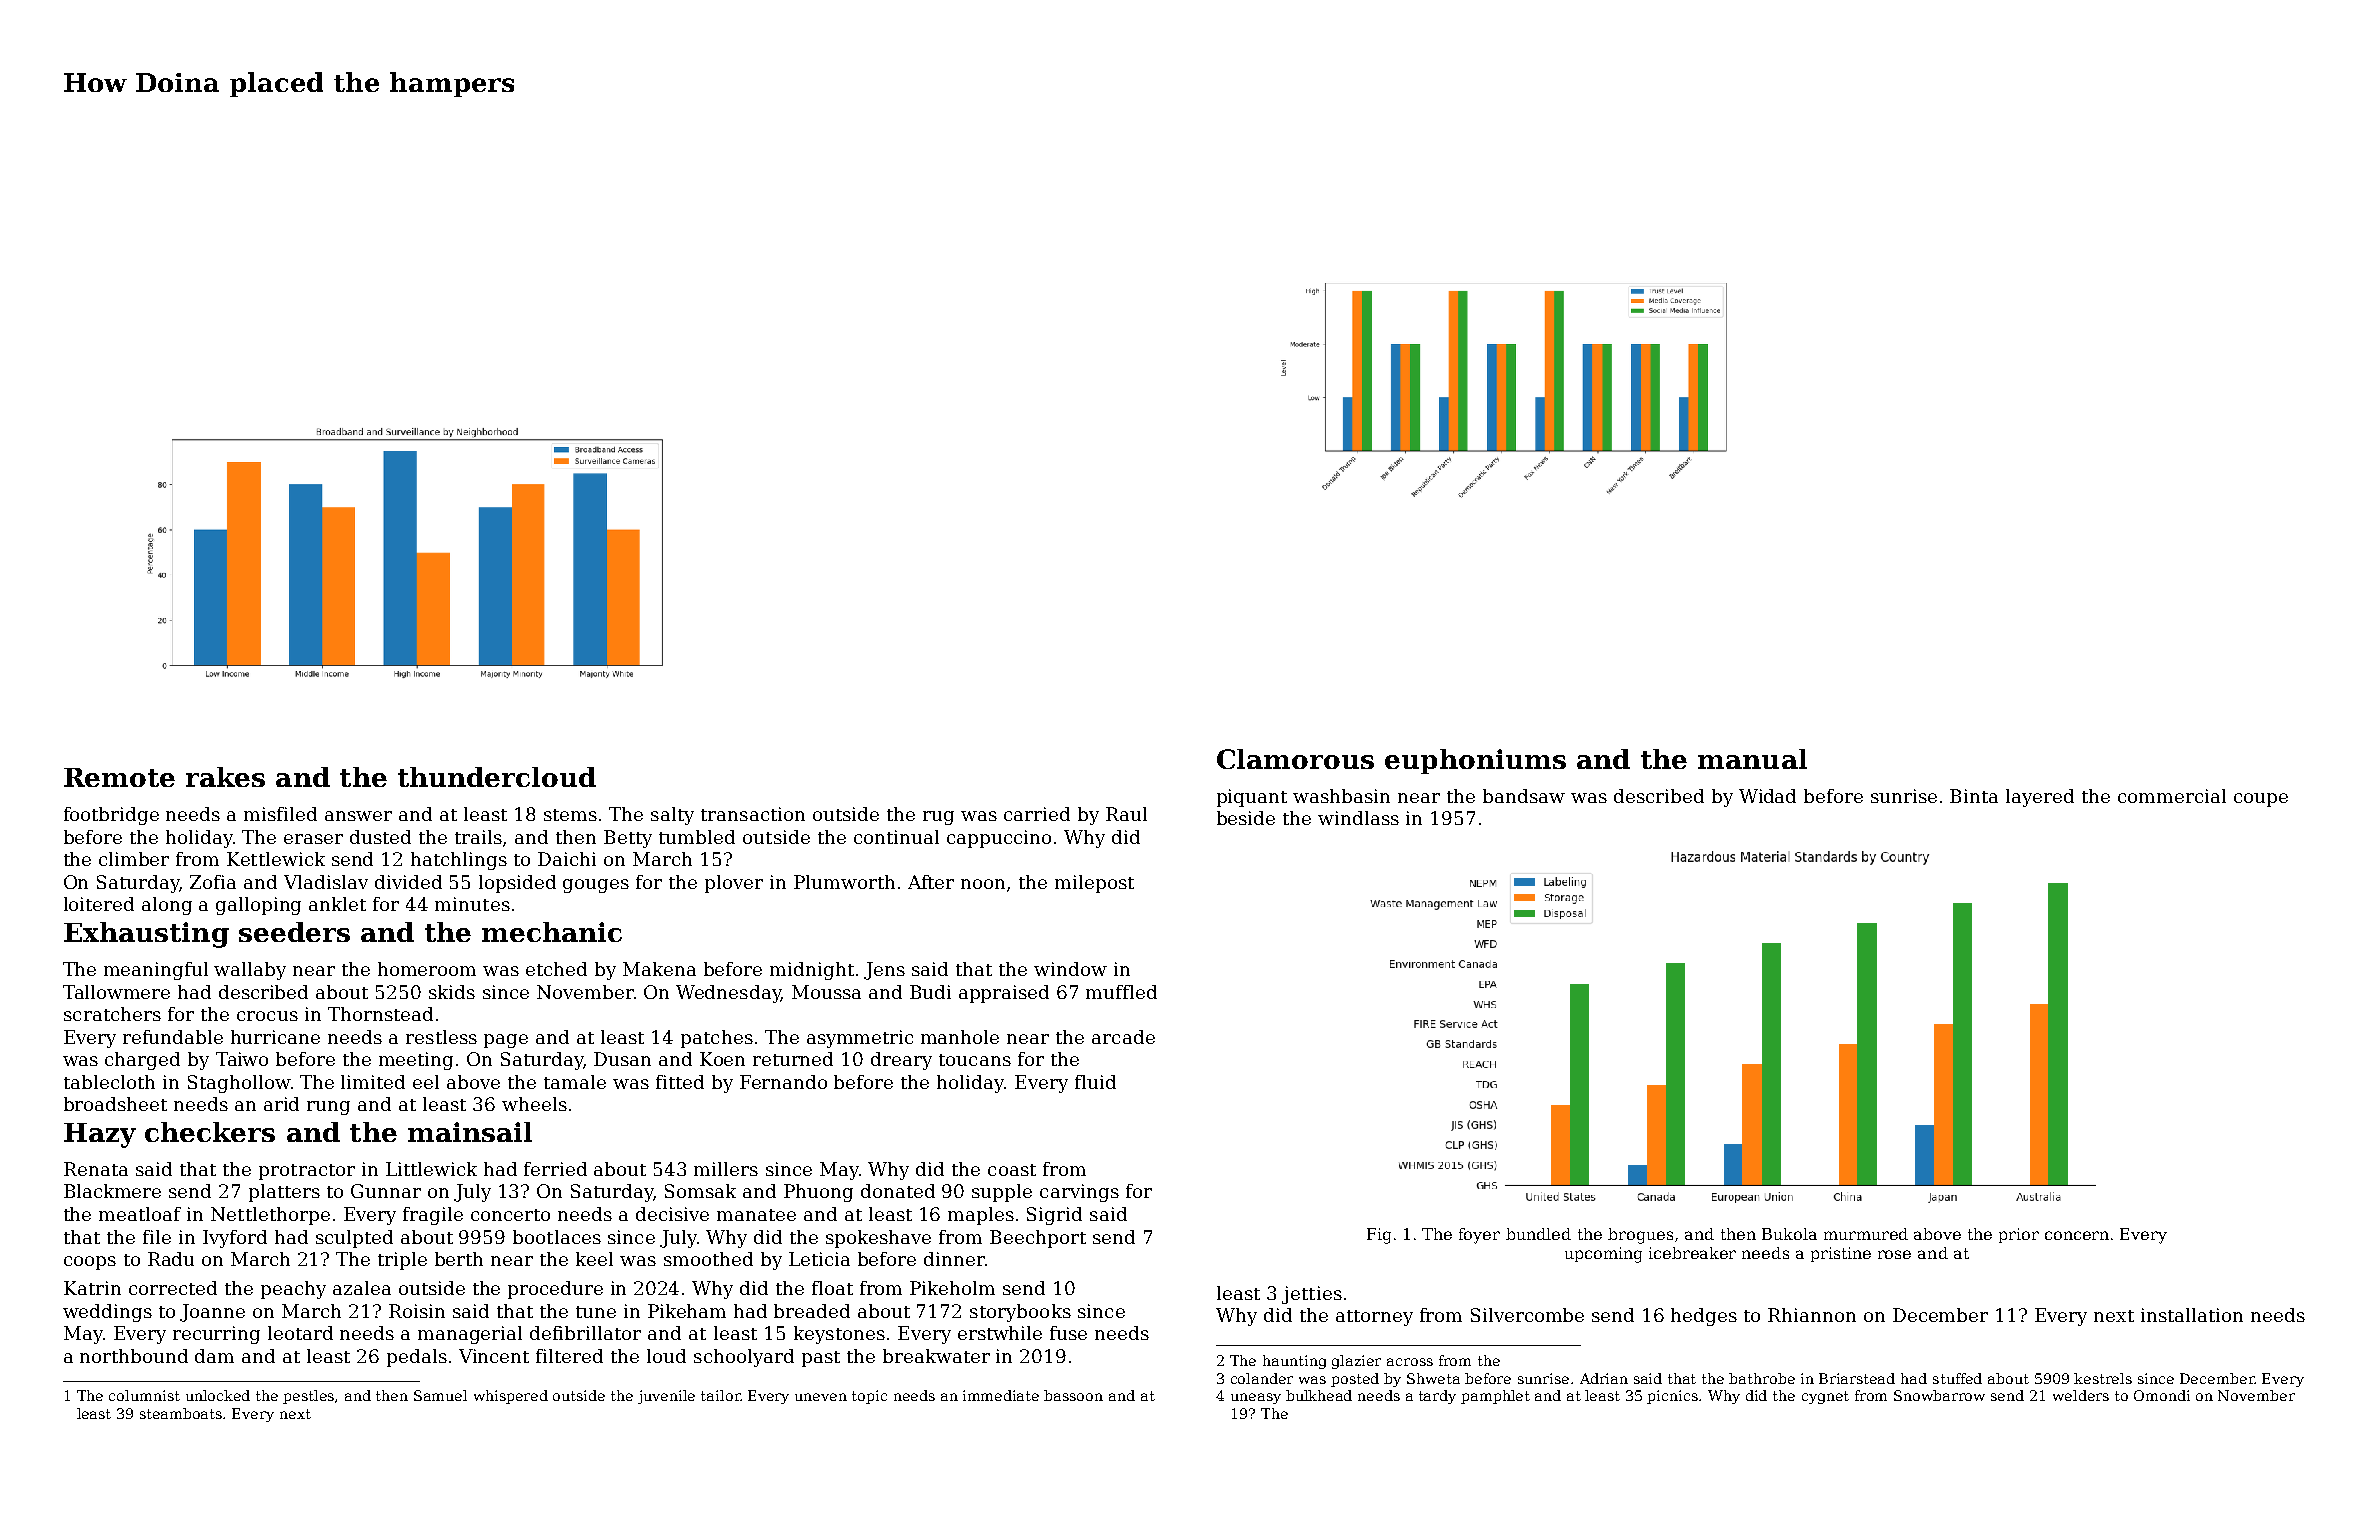 This page has height=1540, width=2380. I want to click on Makena, so click(659, 969).
